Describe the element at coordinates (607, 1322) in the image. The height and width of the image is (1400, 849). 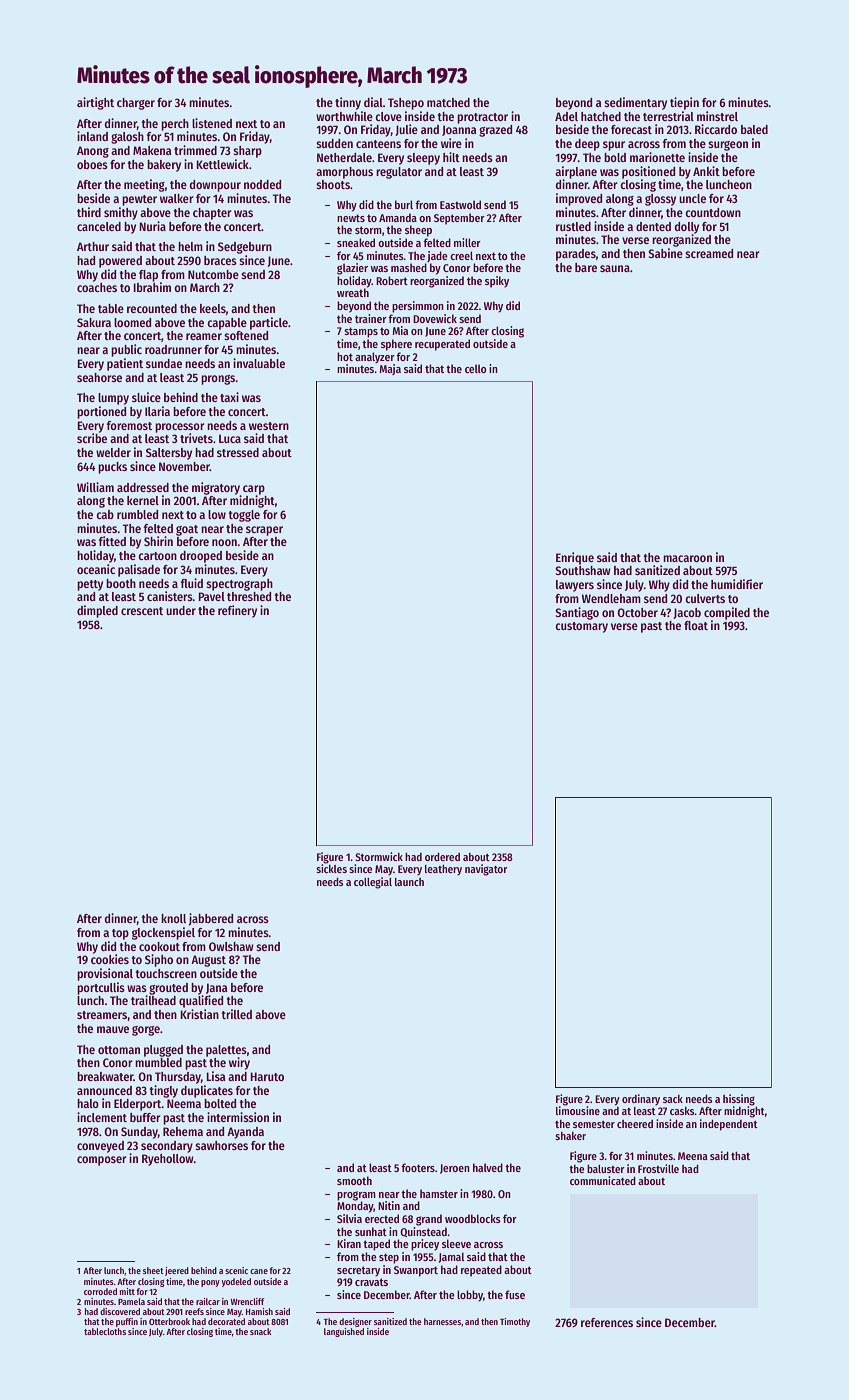
I see `references` at that location.
